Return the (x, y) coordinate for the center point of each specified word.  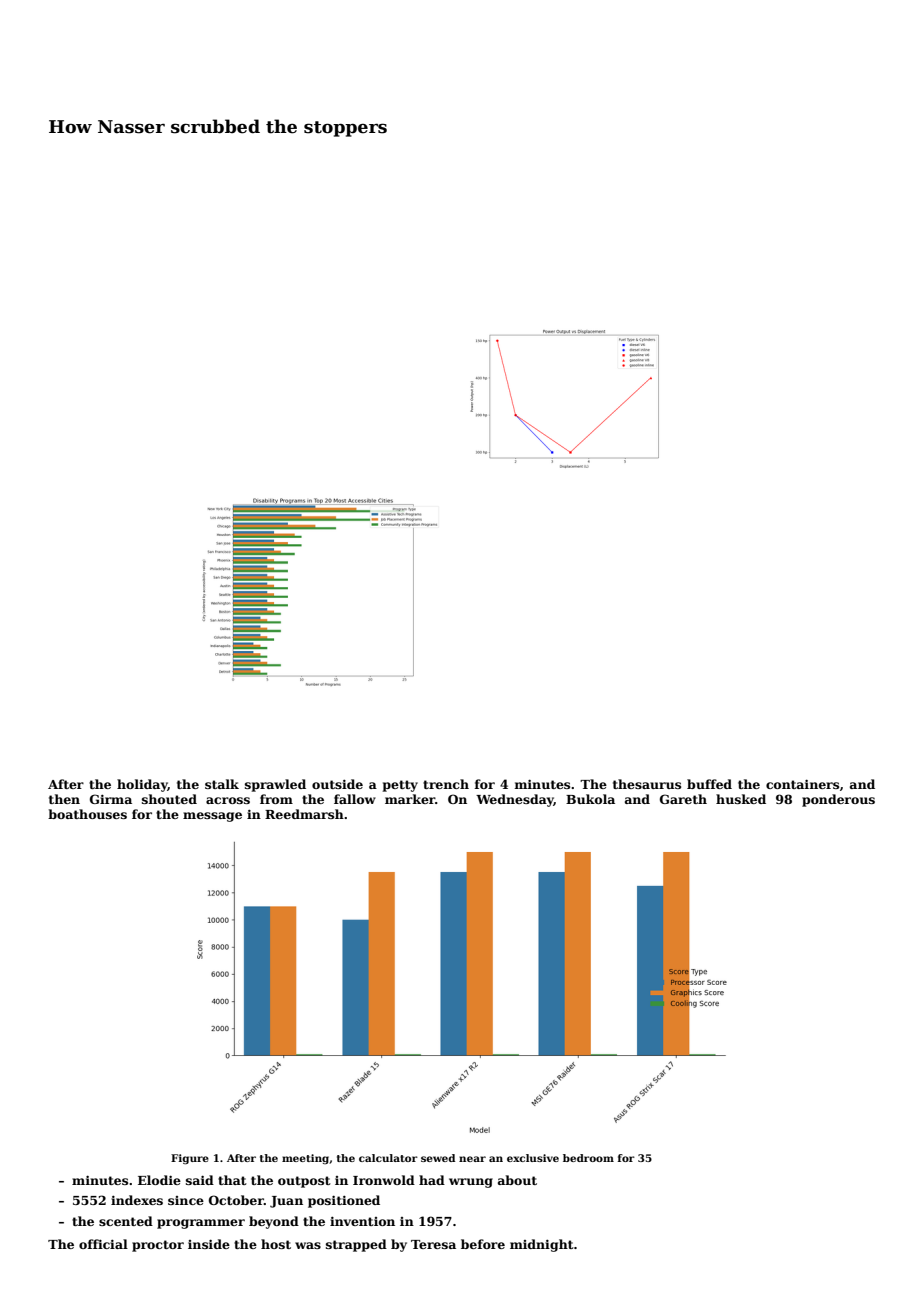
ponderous (838, 800)
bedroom (588, 1158)
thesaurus (647, 784)
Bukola (590, 799)
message (212, 817)
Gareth (683, 799)
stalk (222, 784)
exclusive (533, 1158)
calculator (388, 1158)
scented (126, 1221)
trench (446, 784)
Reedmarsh (304, 814)
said (200, 1180)
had (432, 1180)
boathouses (87, 814)
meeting (305, 1159)
